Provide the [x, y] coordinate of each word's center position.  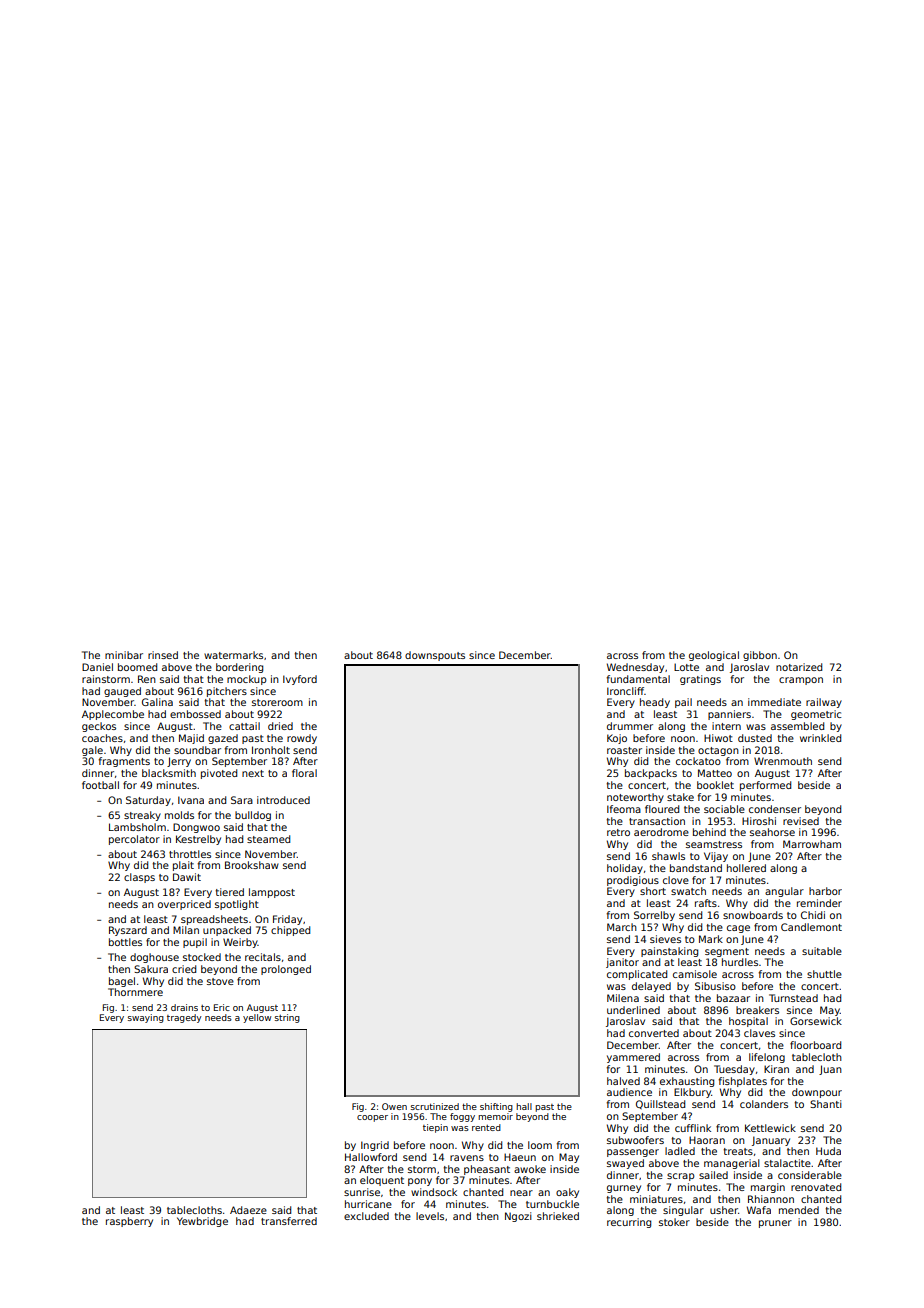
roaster [624, 750]
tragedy [184, 1018]
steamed [268, 839]
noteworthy [635, 798]
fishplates [742, 1082]
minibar [124, 655]
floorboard [815, 1045]
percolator [134, 840]
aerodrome [661, 832]
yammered [633, 1058]
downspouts [435, 656]
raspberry [129, 1222]
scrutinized [435, 1106]
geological [714, 656]
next [253, 773]
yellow [257, 1018]
